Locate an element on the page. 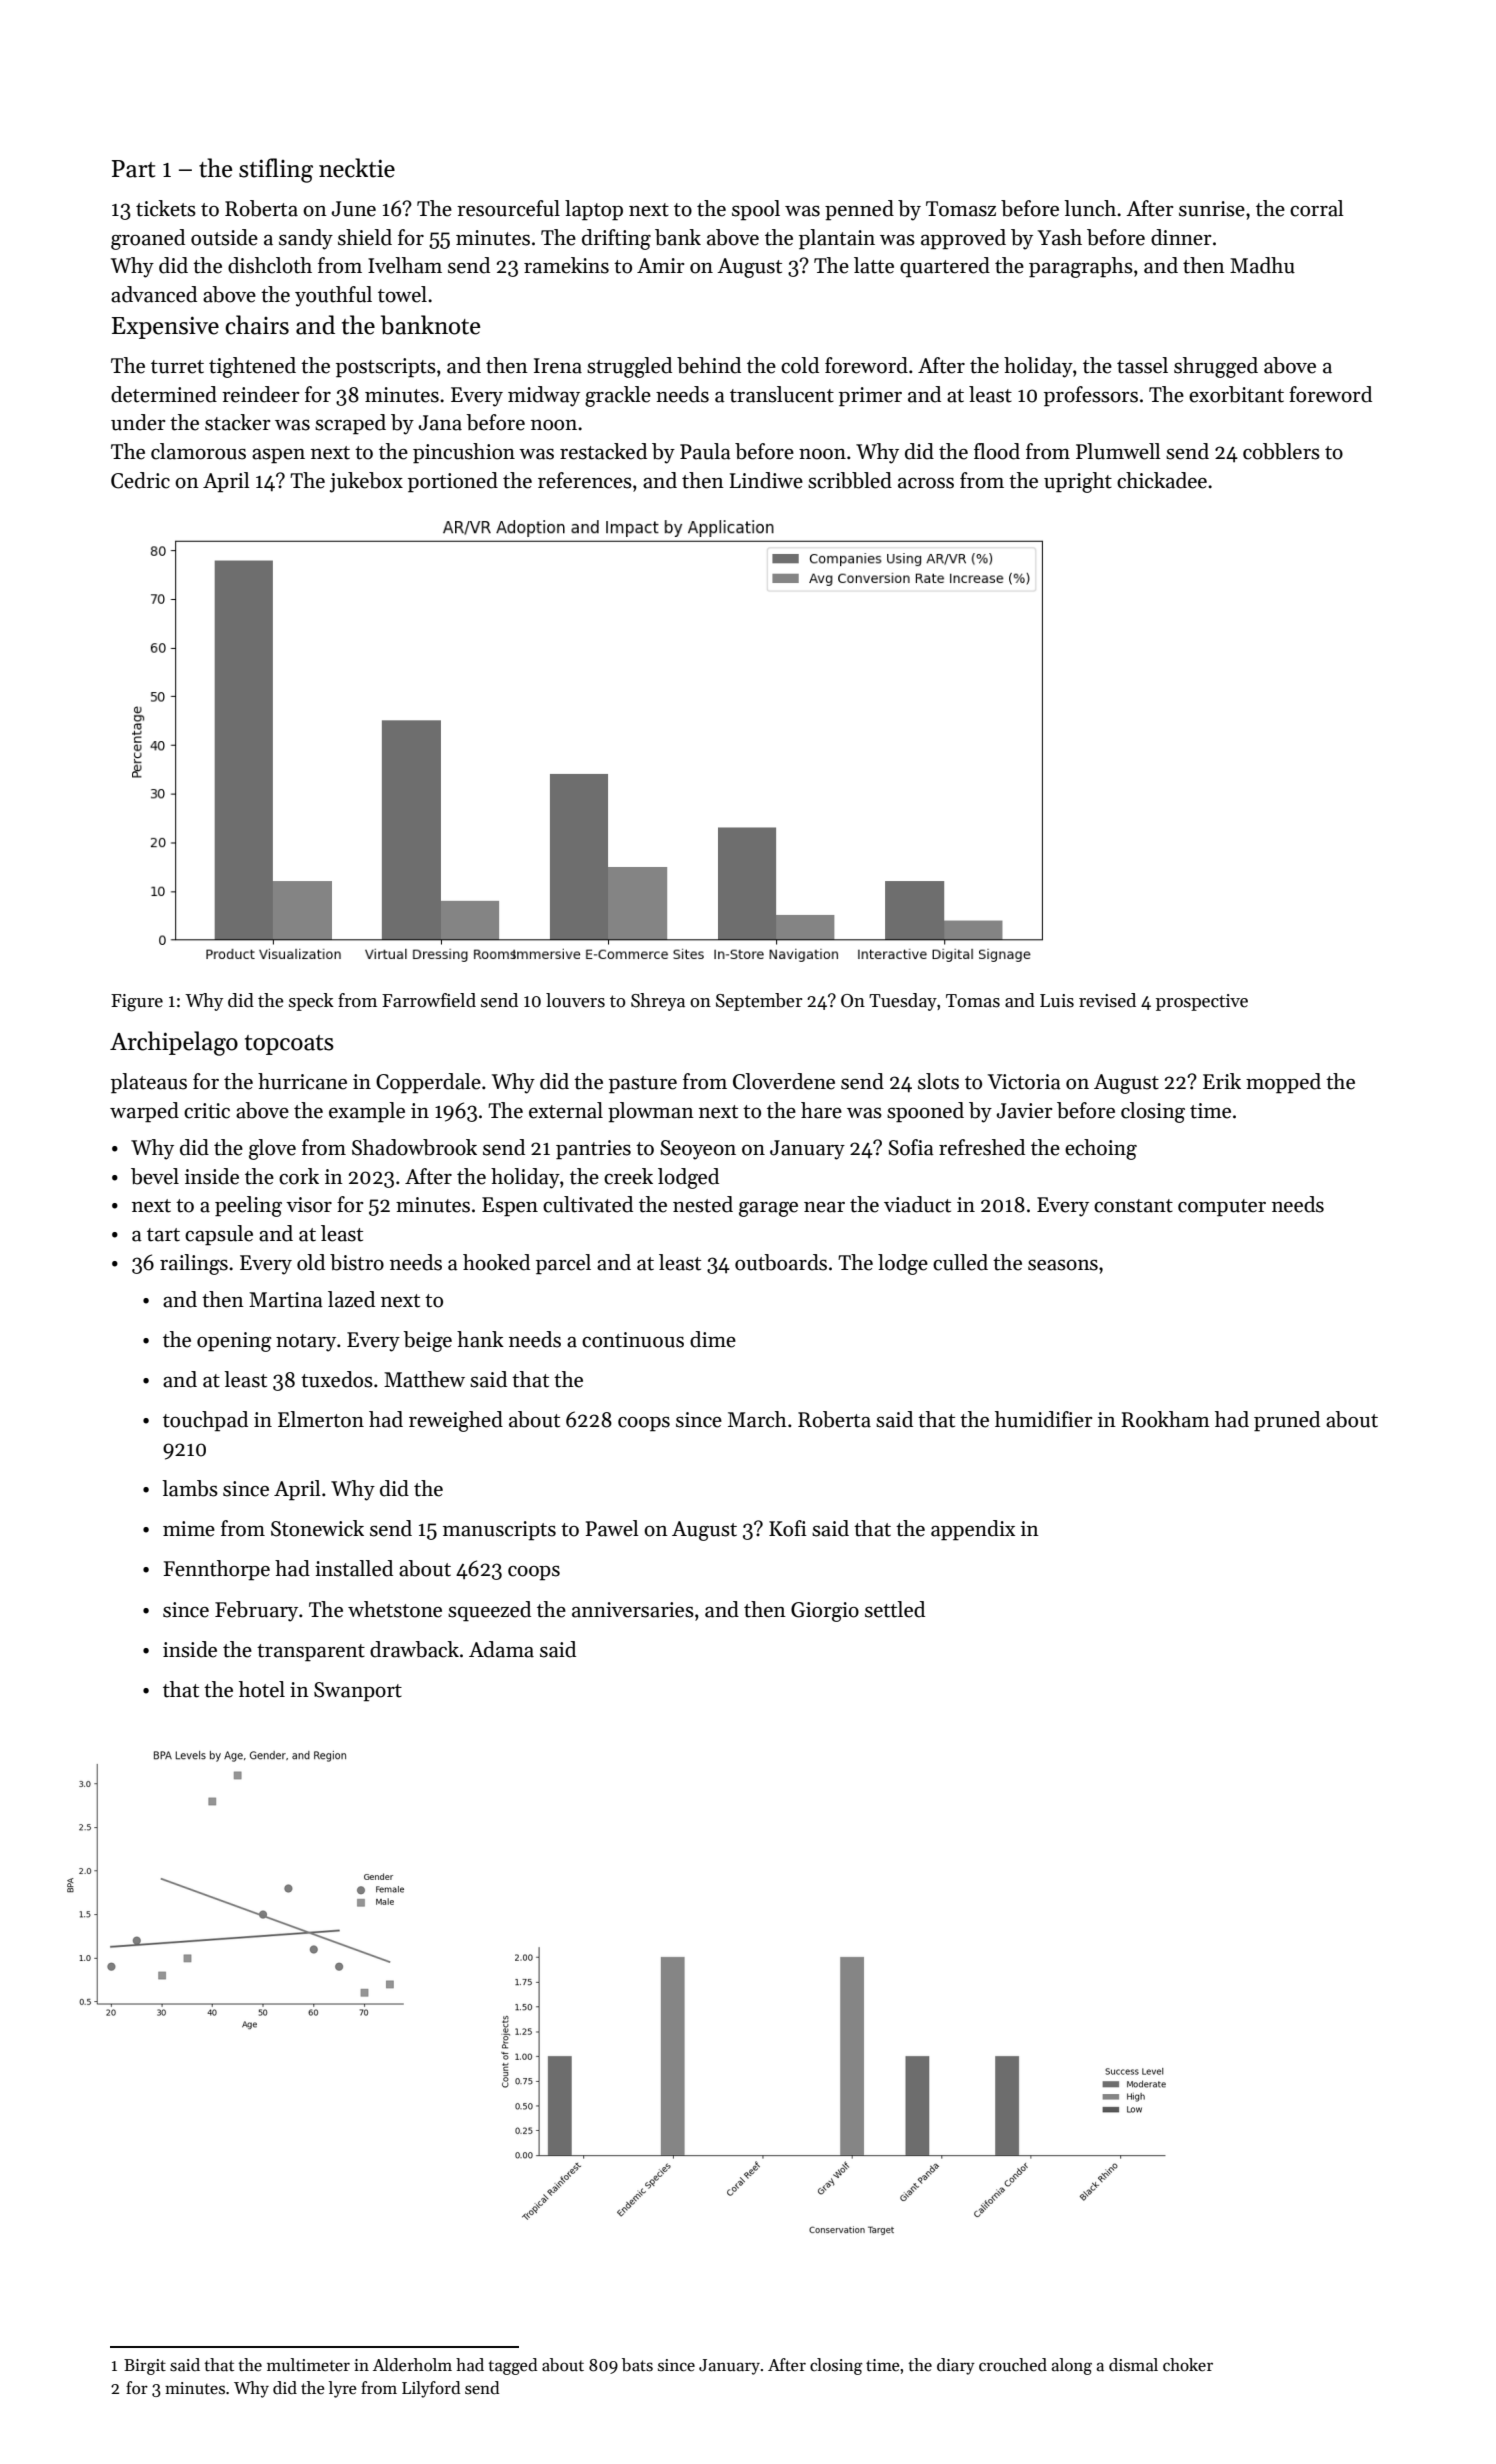 The image size is (1496, 2464). hotel is located at coordinates (262, 1689).
